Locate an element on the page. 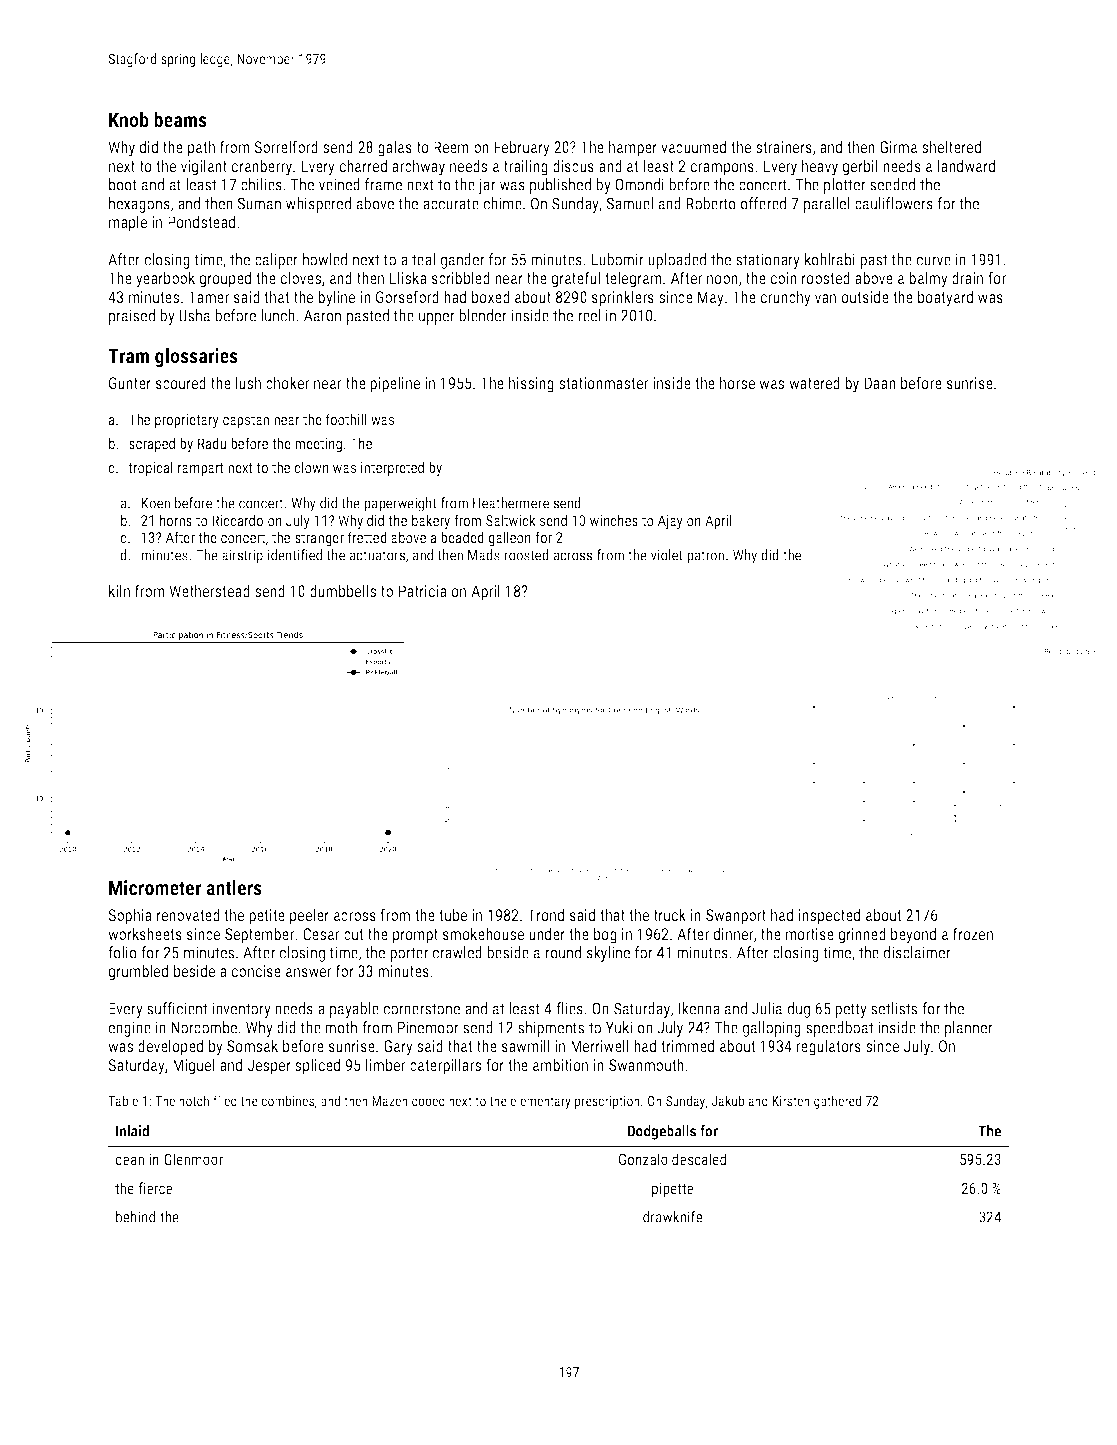 Image resolution: width=1117 pixels, height=1445 pixels. hamper is located at coordinates (633, 148).
